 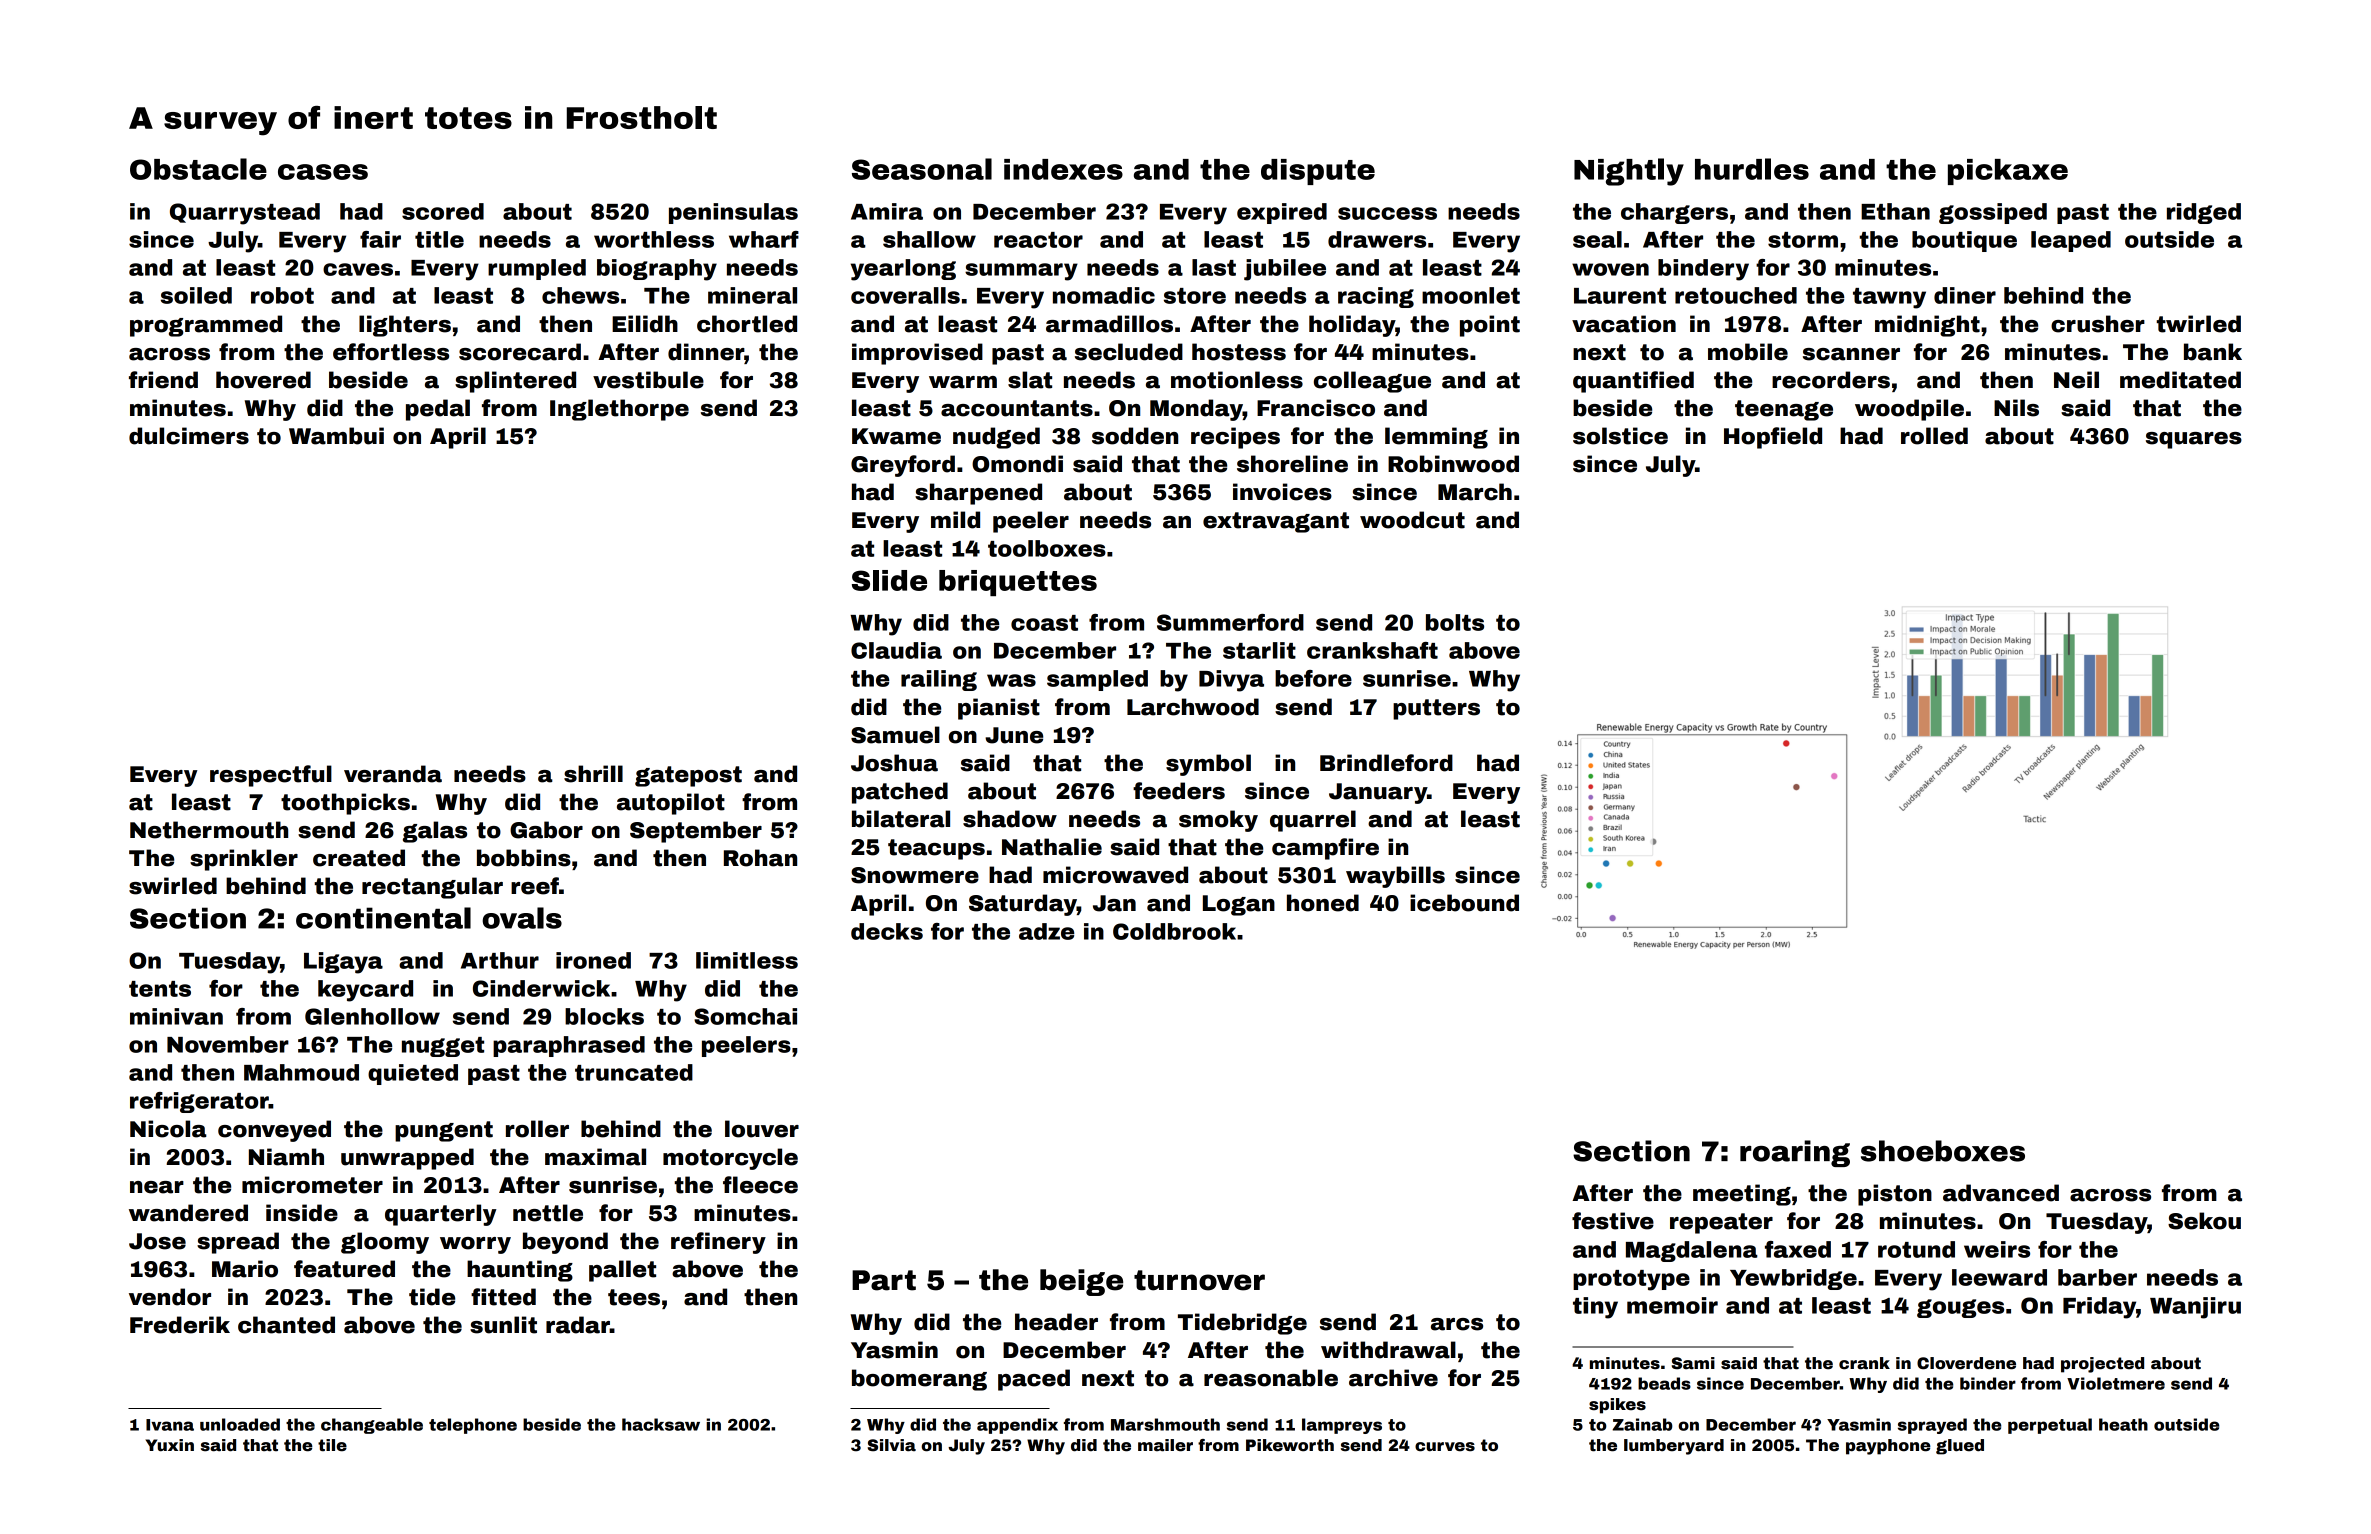 I want to click on tees, so click(x=634, y=1297).
